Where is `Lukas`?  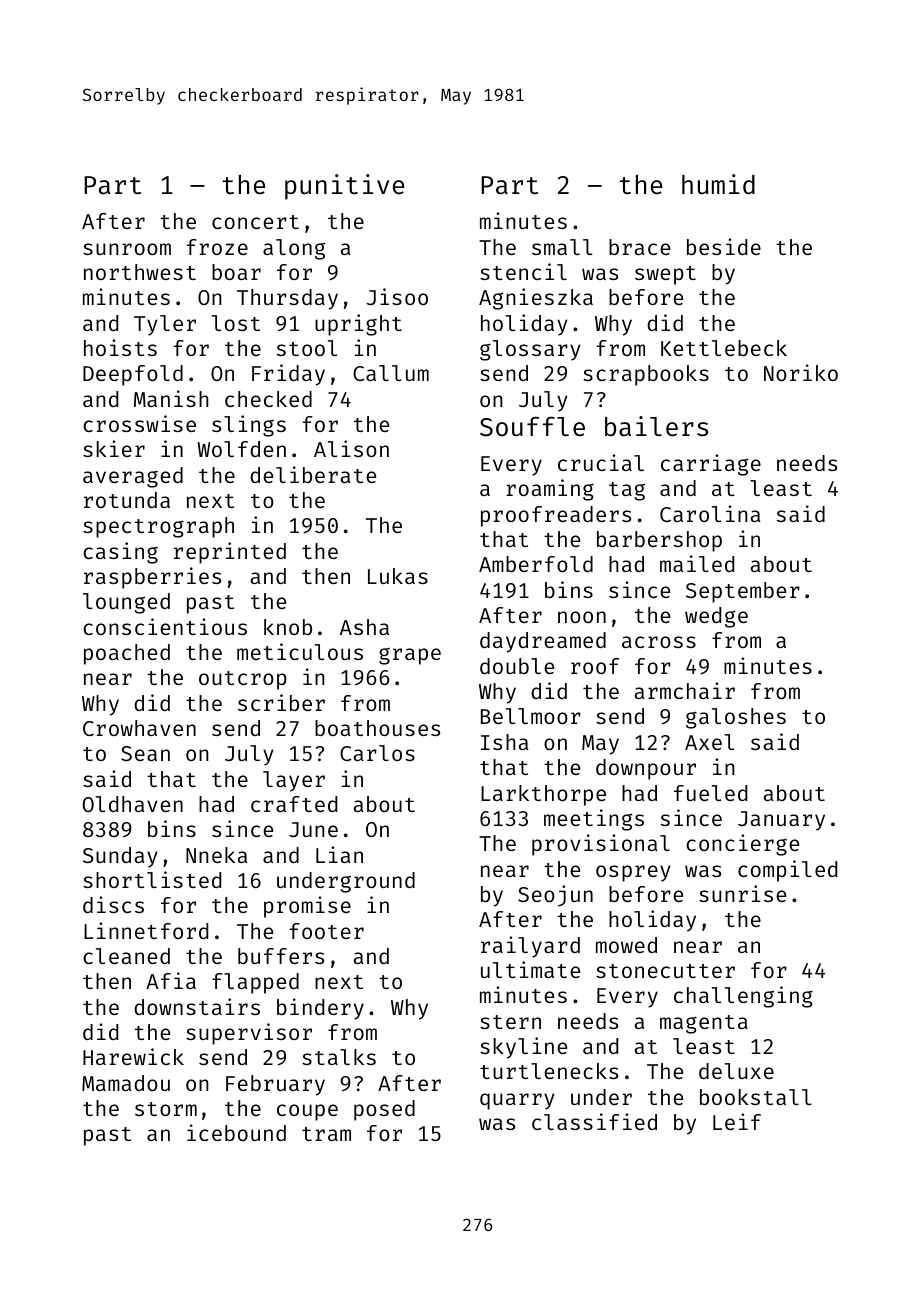
Lukas is located at coordinates (398, 576).
